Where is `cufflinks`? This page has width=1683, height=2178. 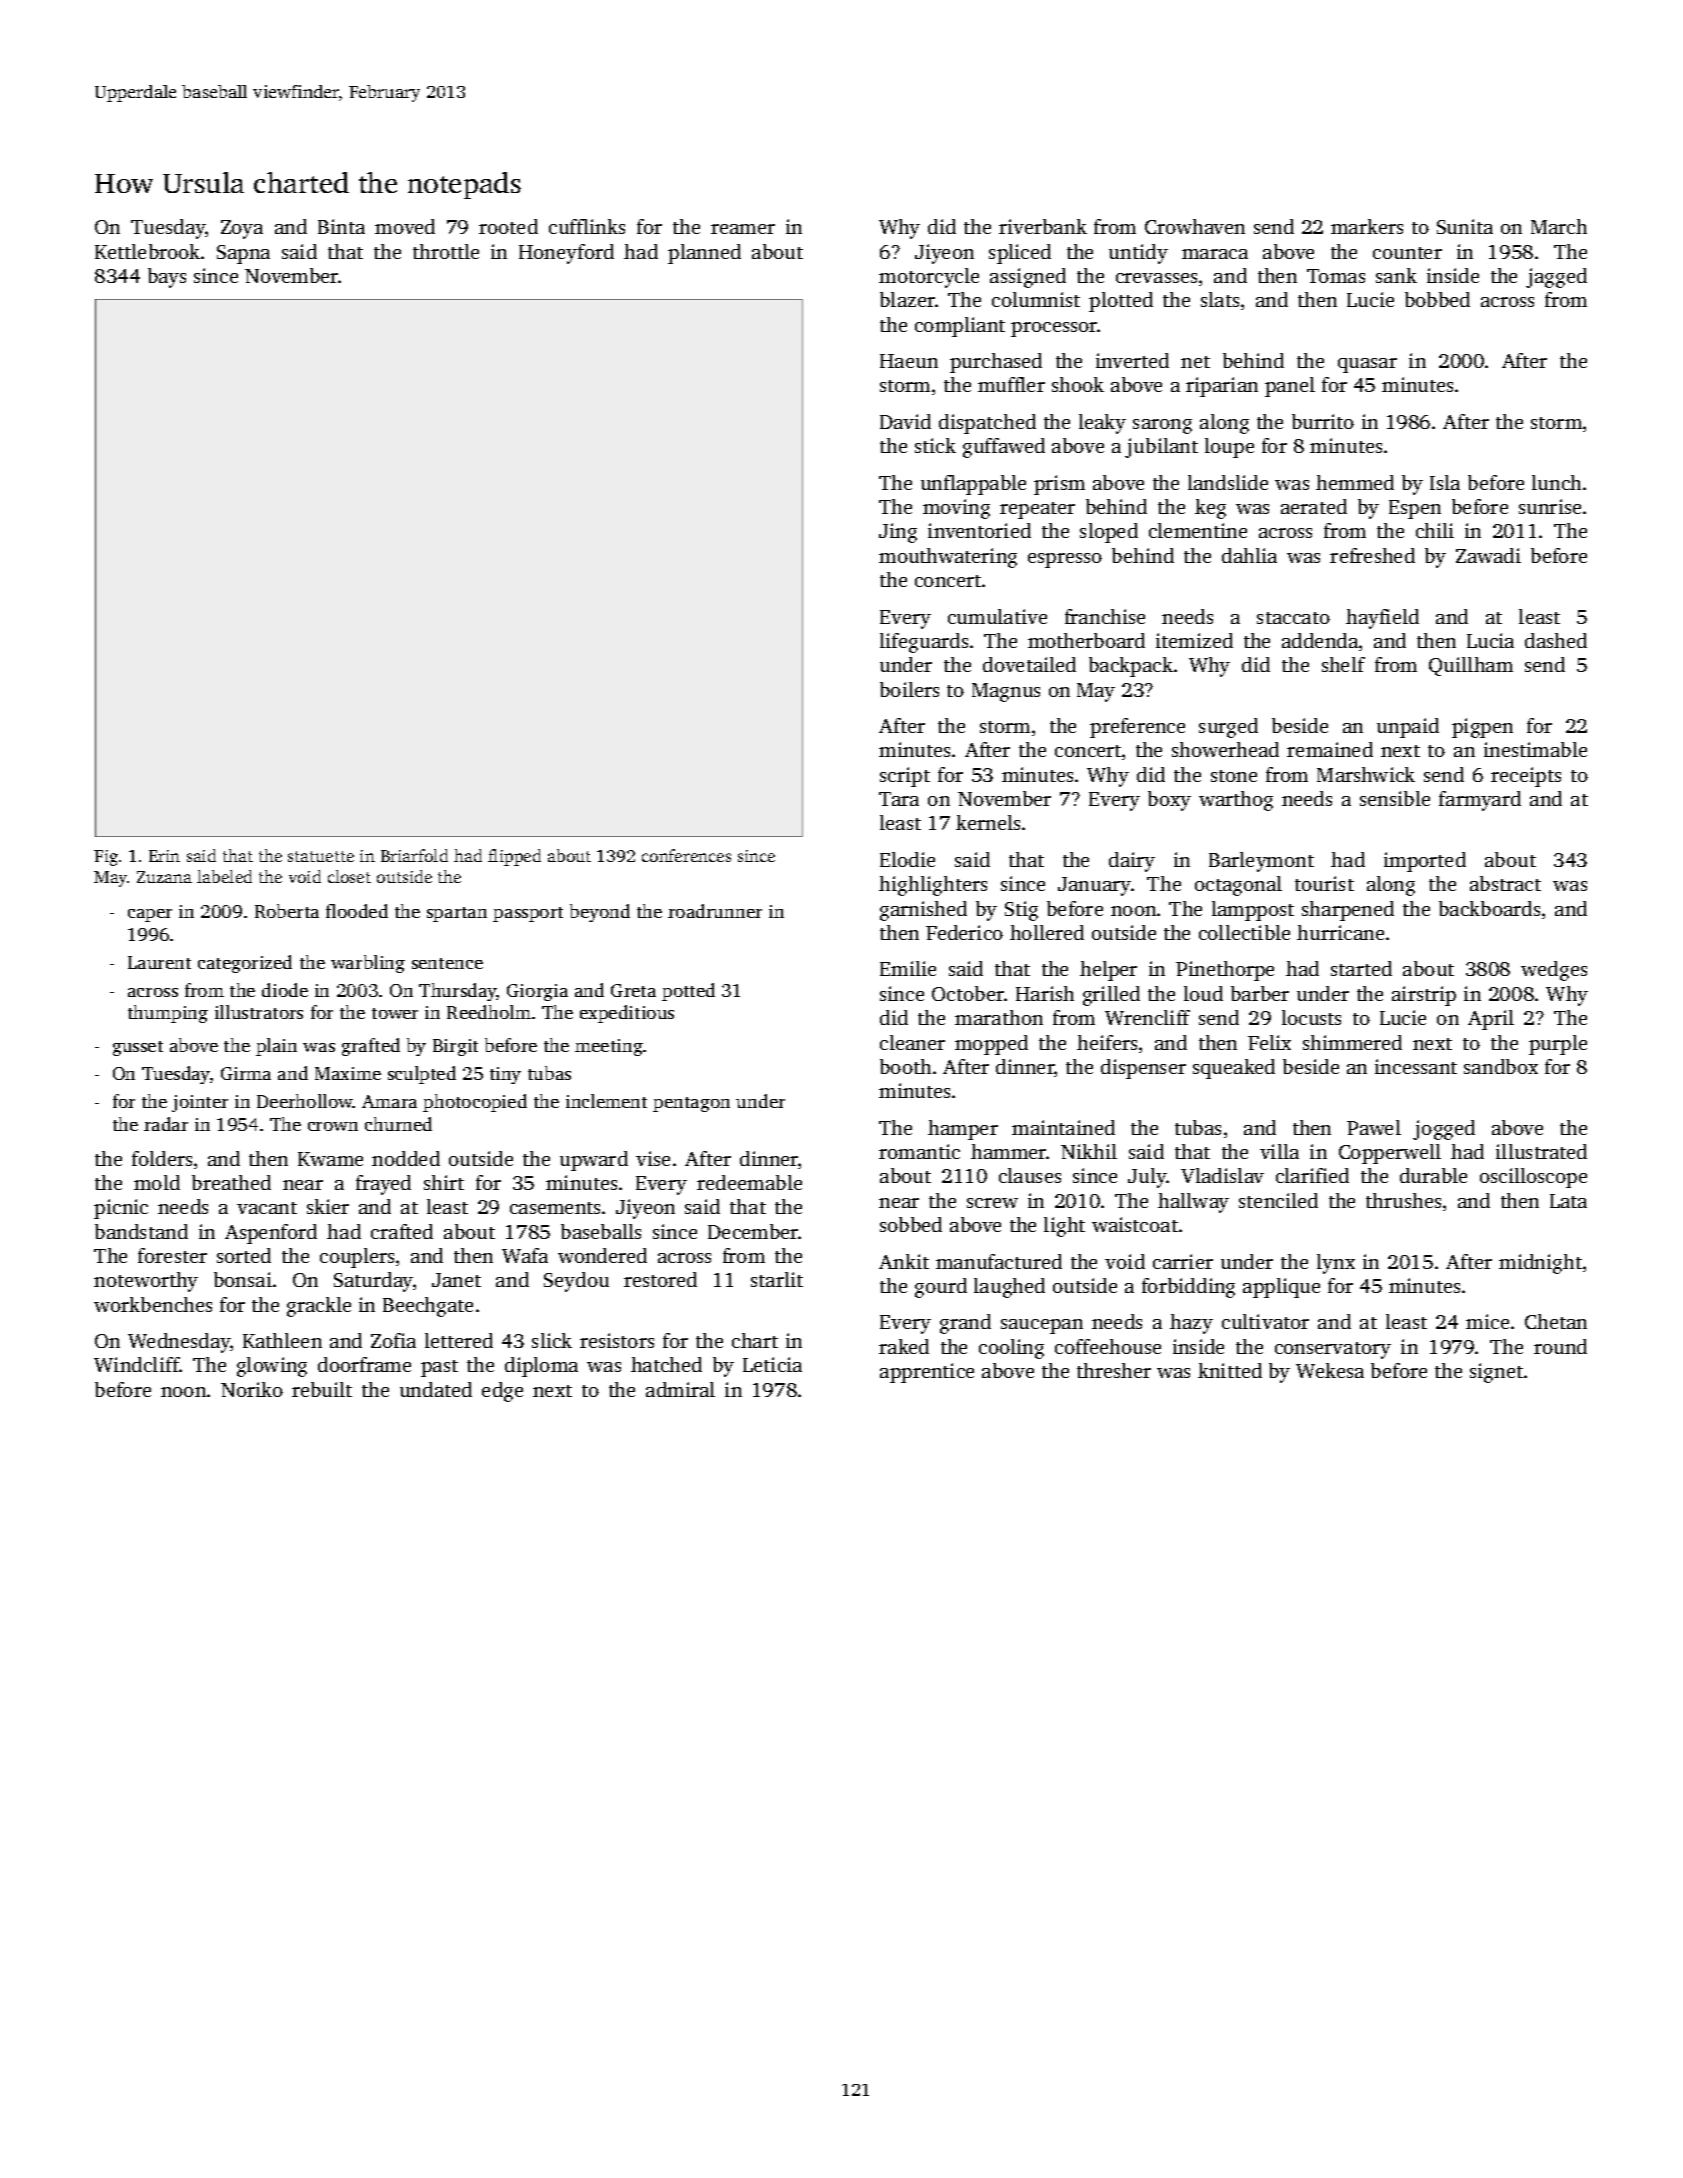
cufflinks is located at coordinates (587, 226).
